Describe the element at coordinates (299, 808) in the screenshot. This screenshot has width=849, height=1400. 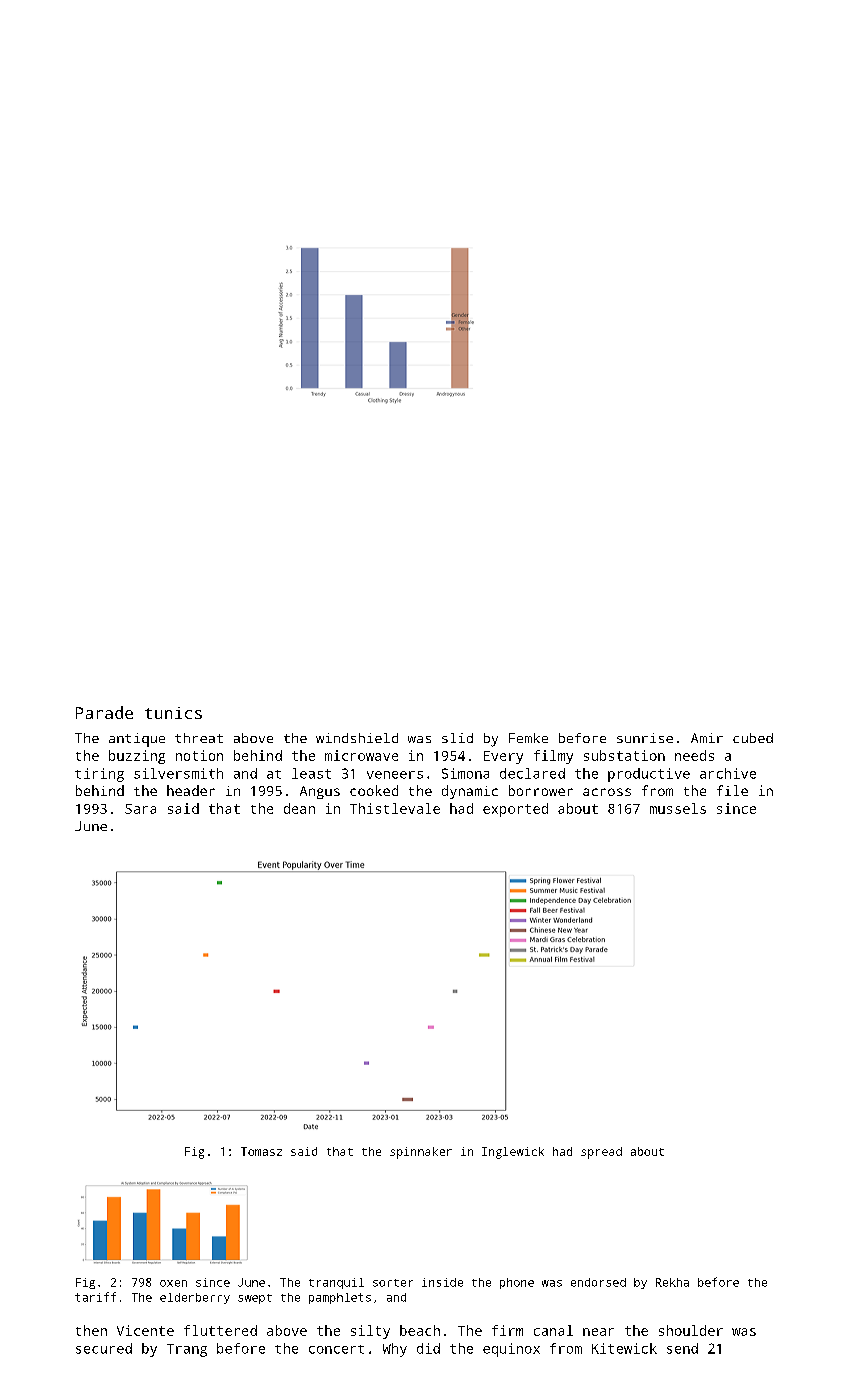
I see `dean` at that location.
